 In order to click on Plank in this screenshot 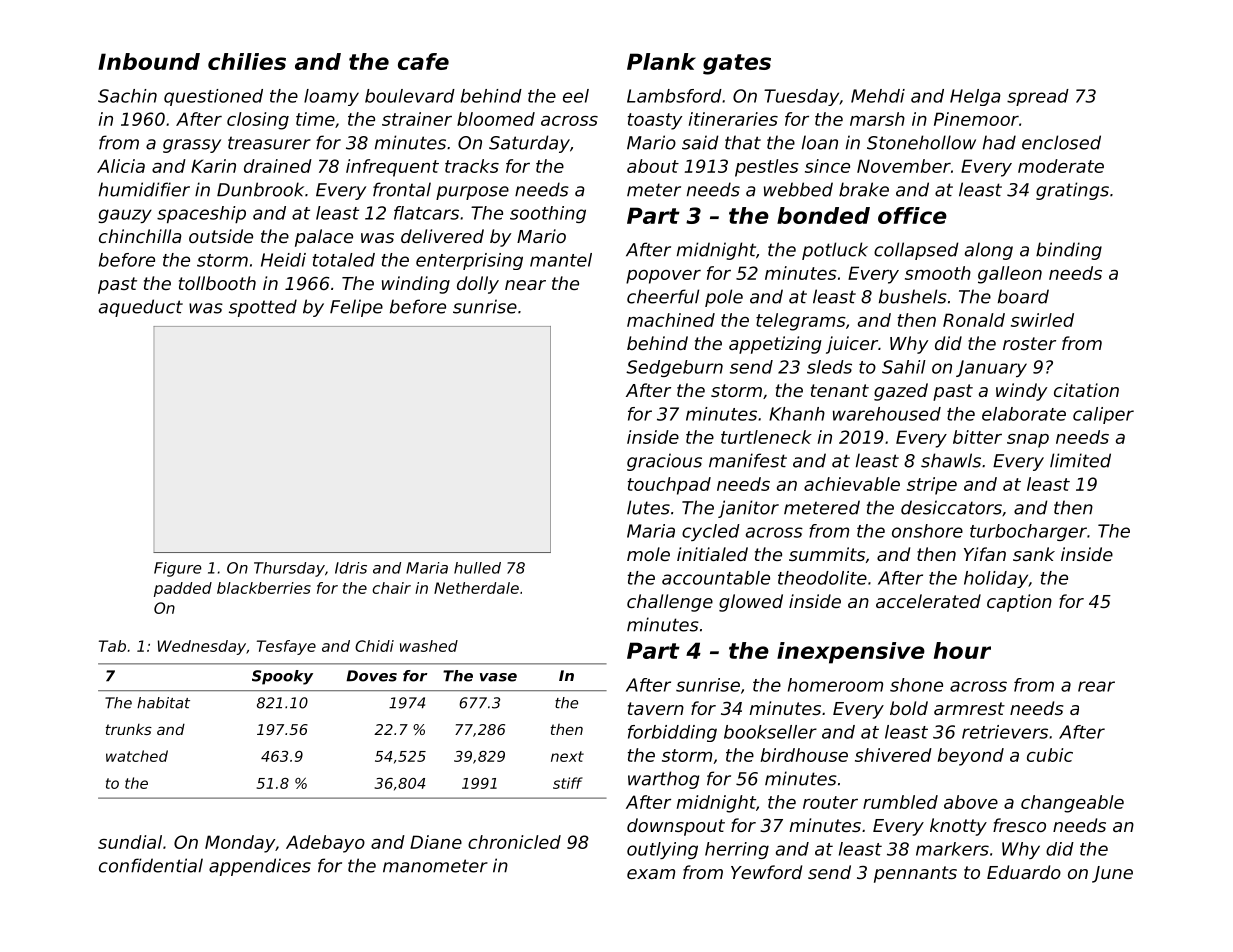, I will do `click(661, 61)`.
